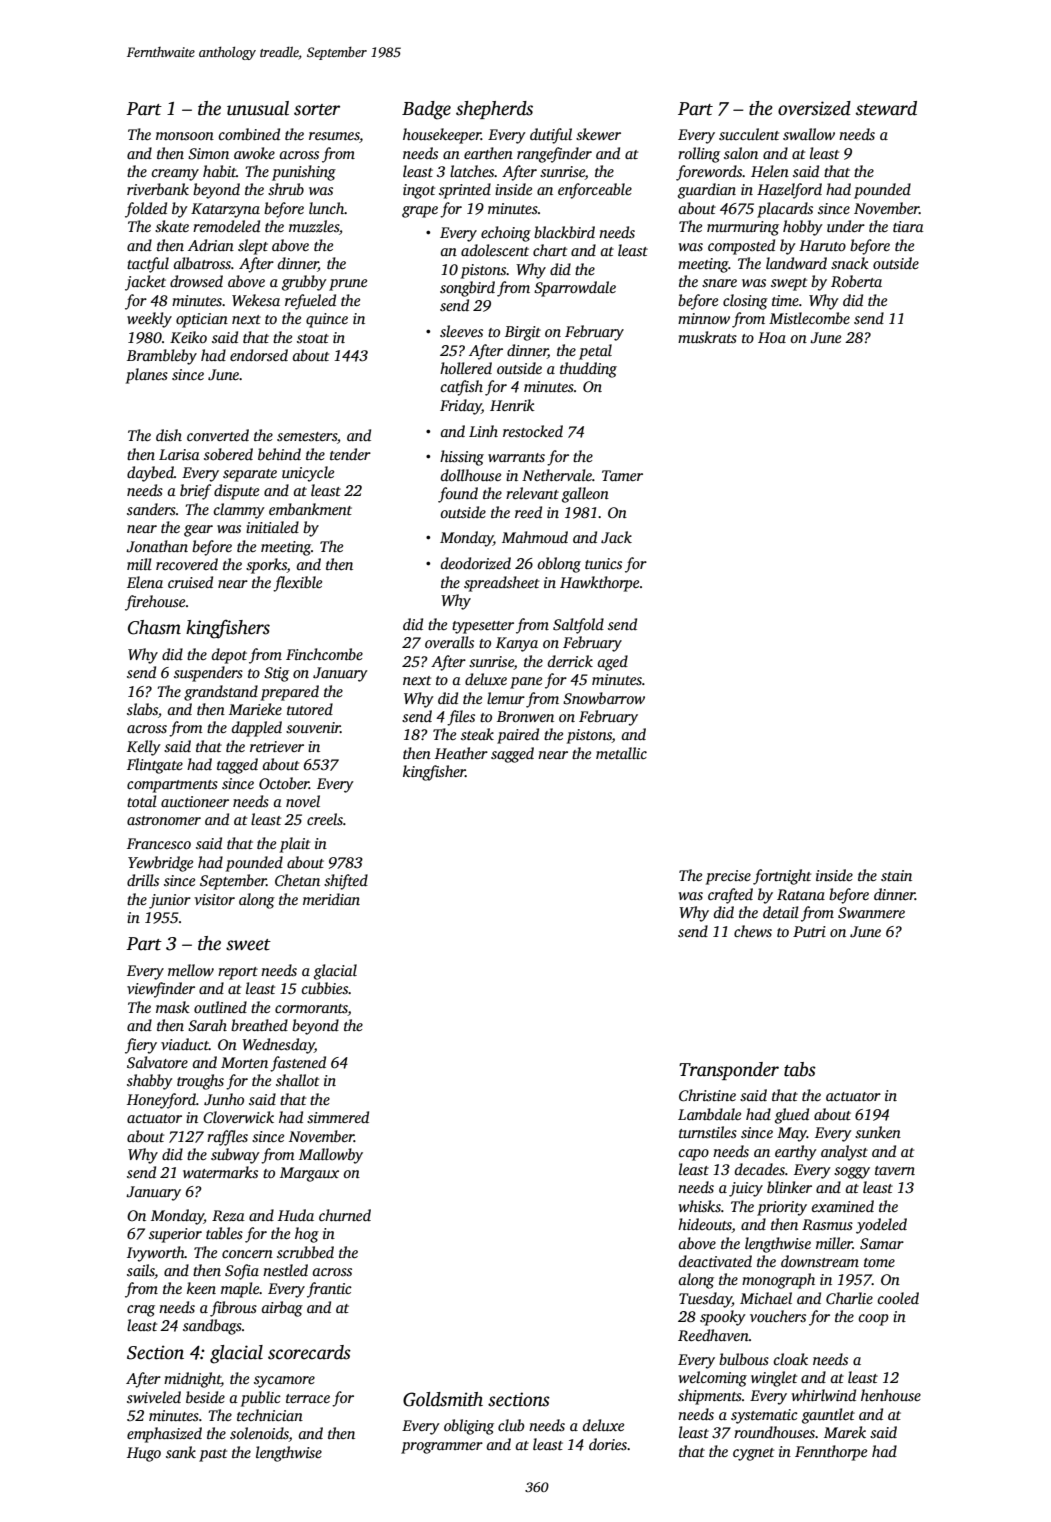 The width and height of the screenshot is (1051, 1522). Describe the element at coordinates (256, 300) in the screenshot. I see `Wekesa` at that location.
